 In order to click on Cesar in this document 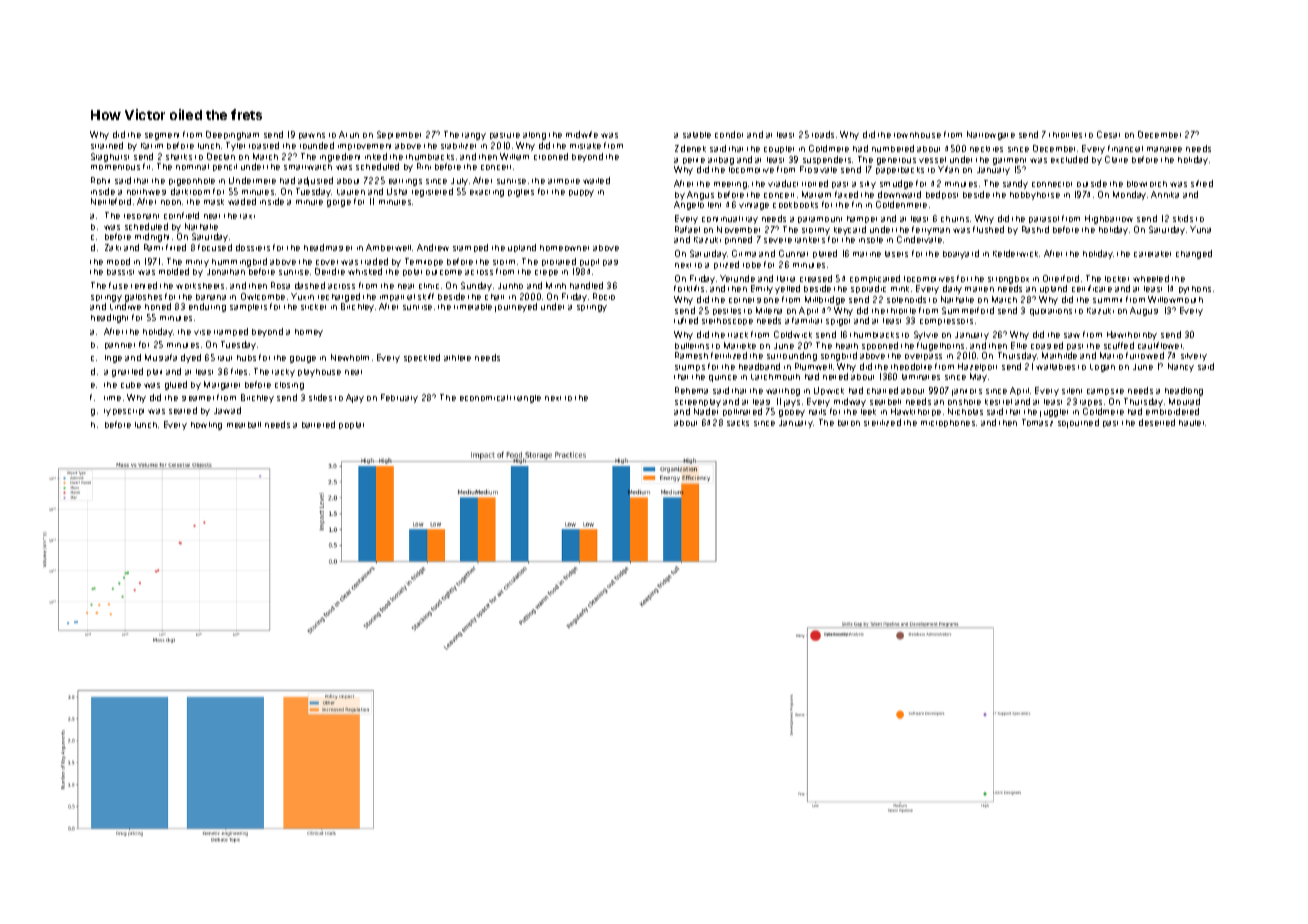, I will do `click(1108, 134)`.
